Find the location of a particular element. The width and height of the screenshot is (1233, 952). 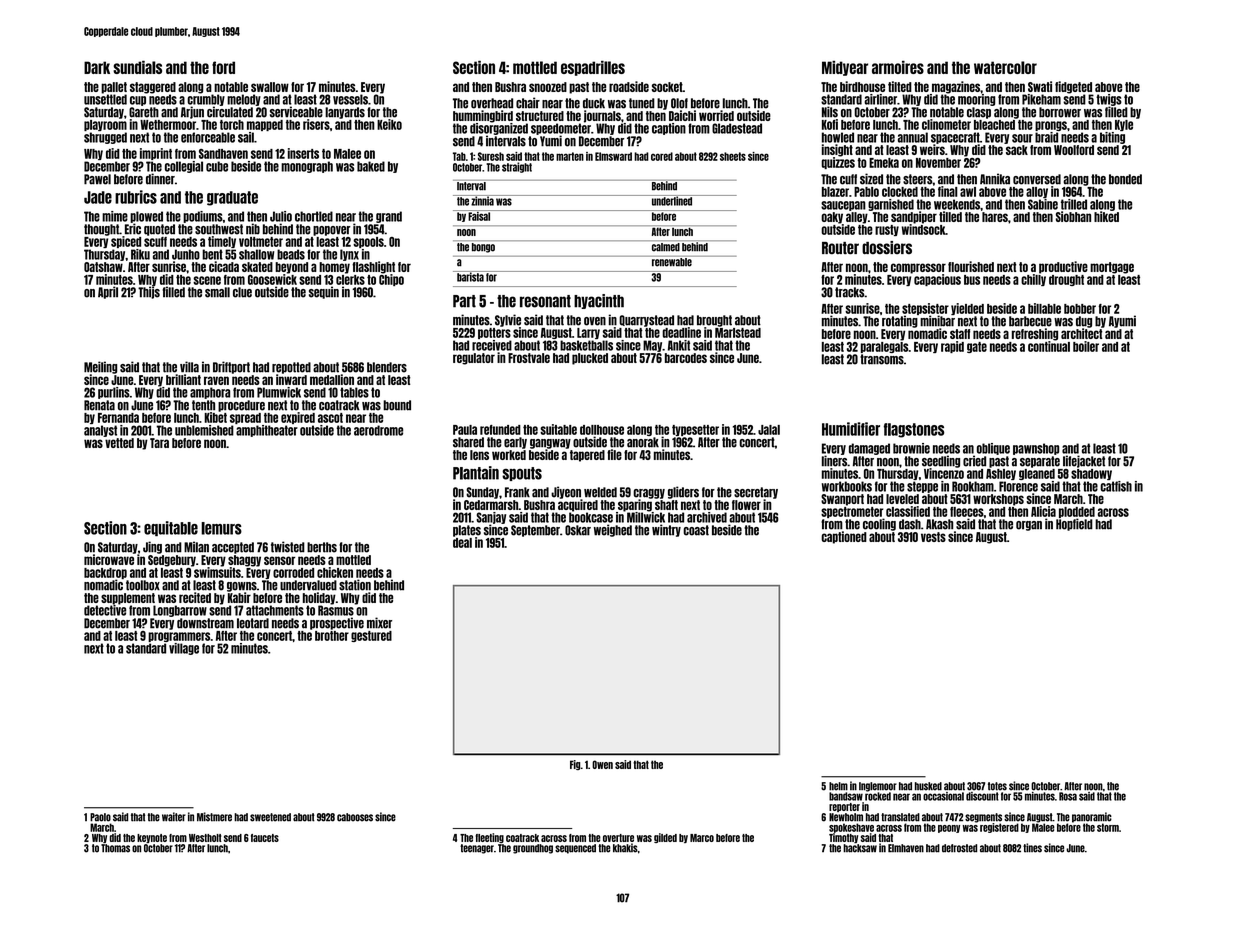

vessels is located at coordinates (350, 99).
